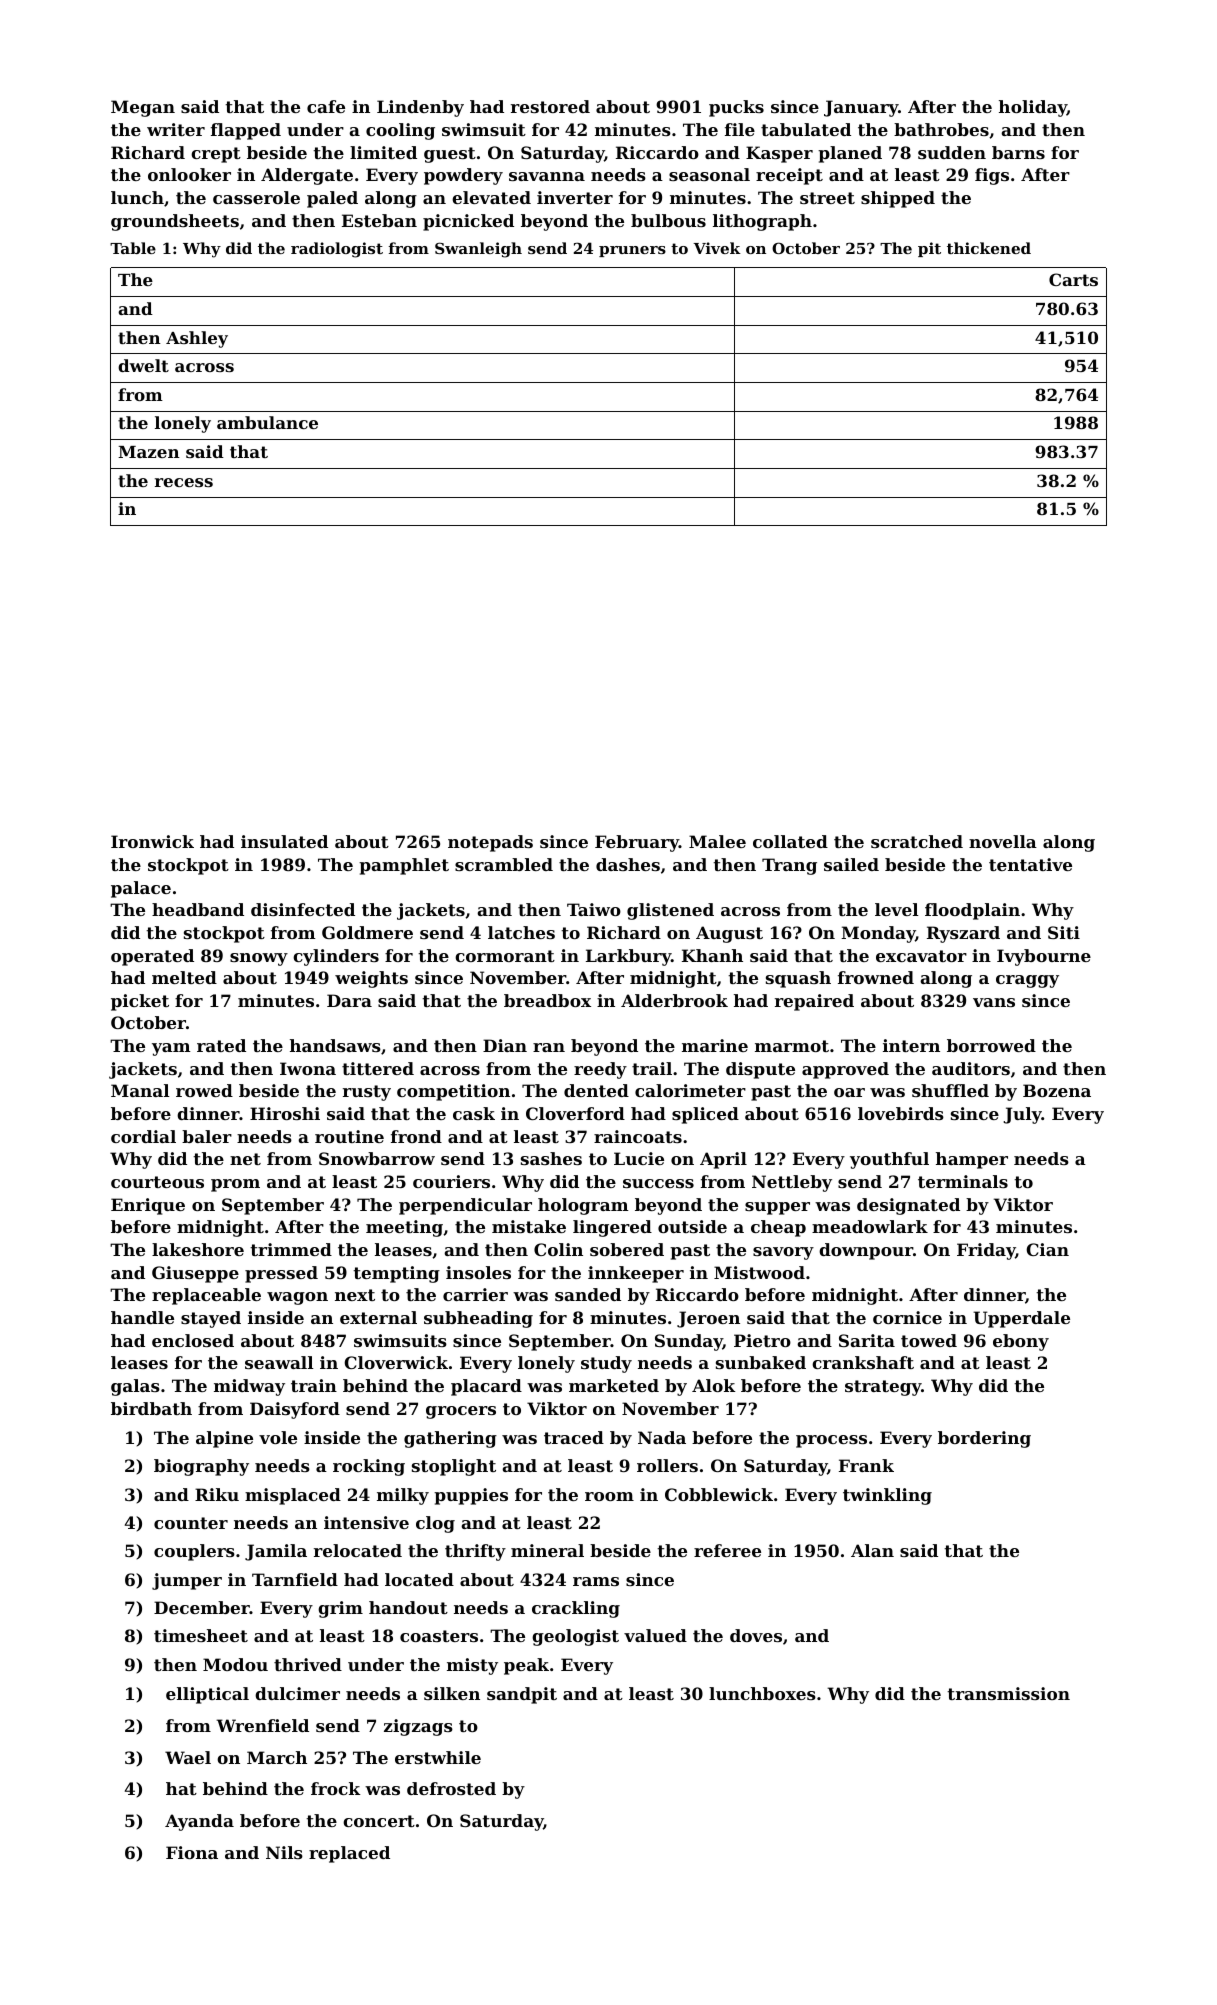  Describe the element at coordinates (872, 1550) in the screenshot. I see `Alan` at that location.
